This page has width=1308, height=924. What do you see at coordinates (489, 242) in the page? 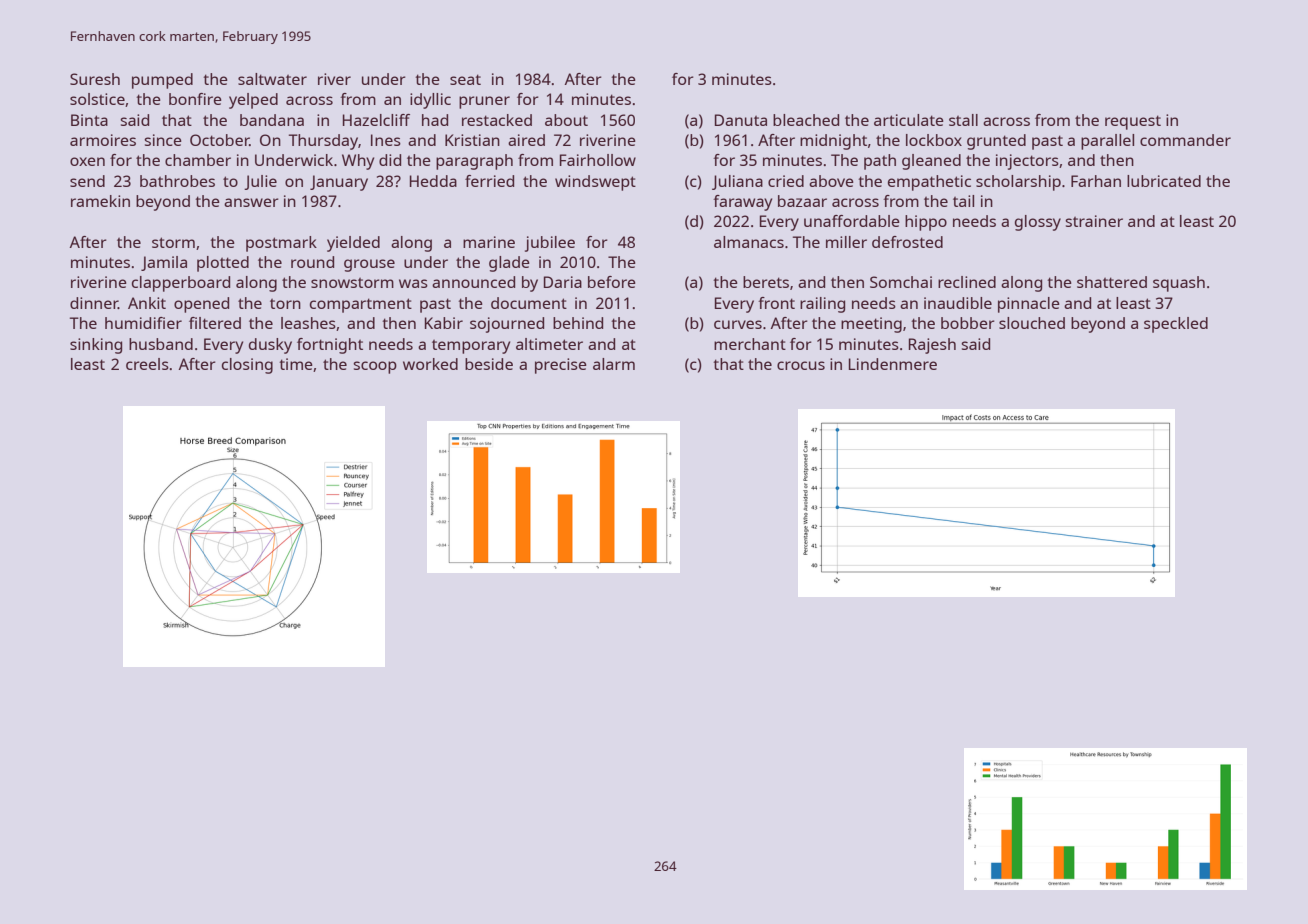
I see `marine` at bounding box center [489, 242].
